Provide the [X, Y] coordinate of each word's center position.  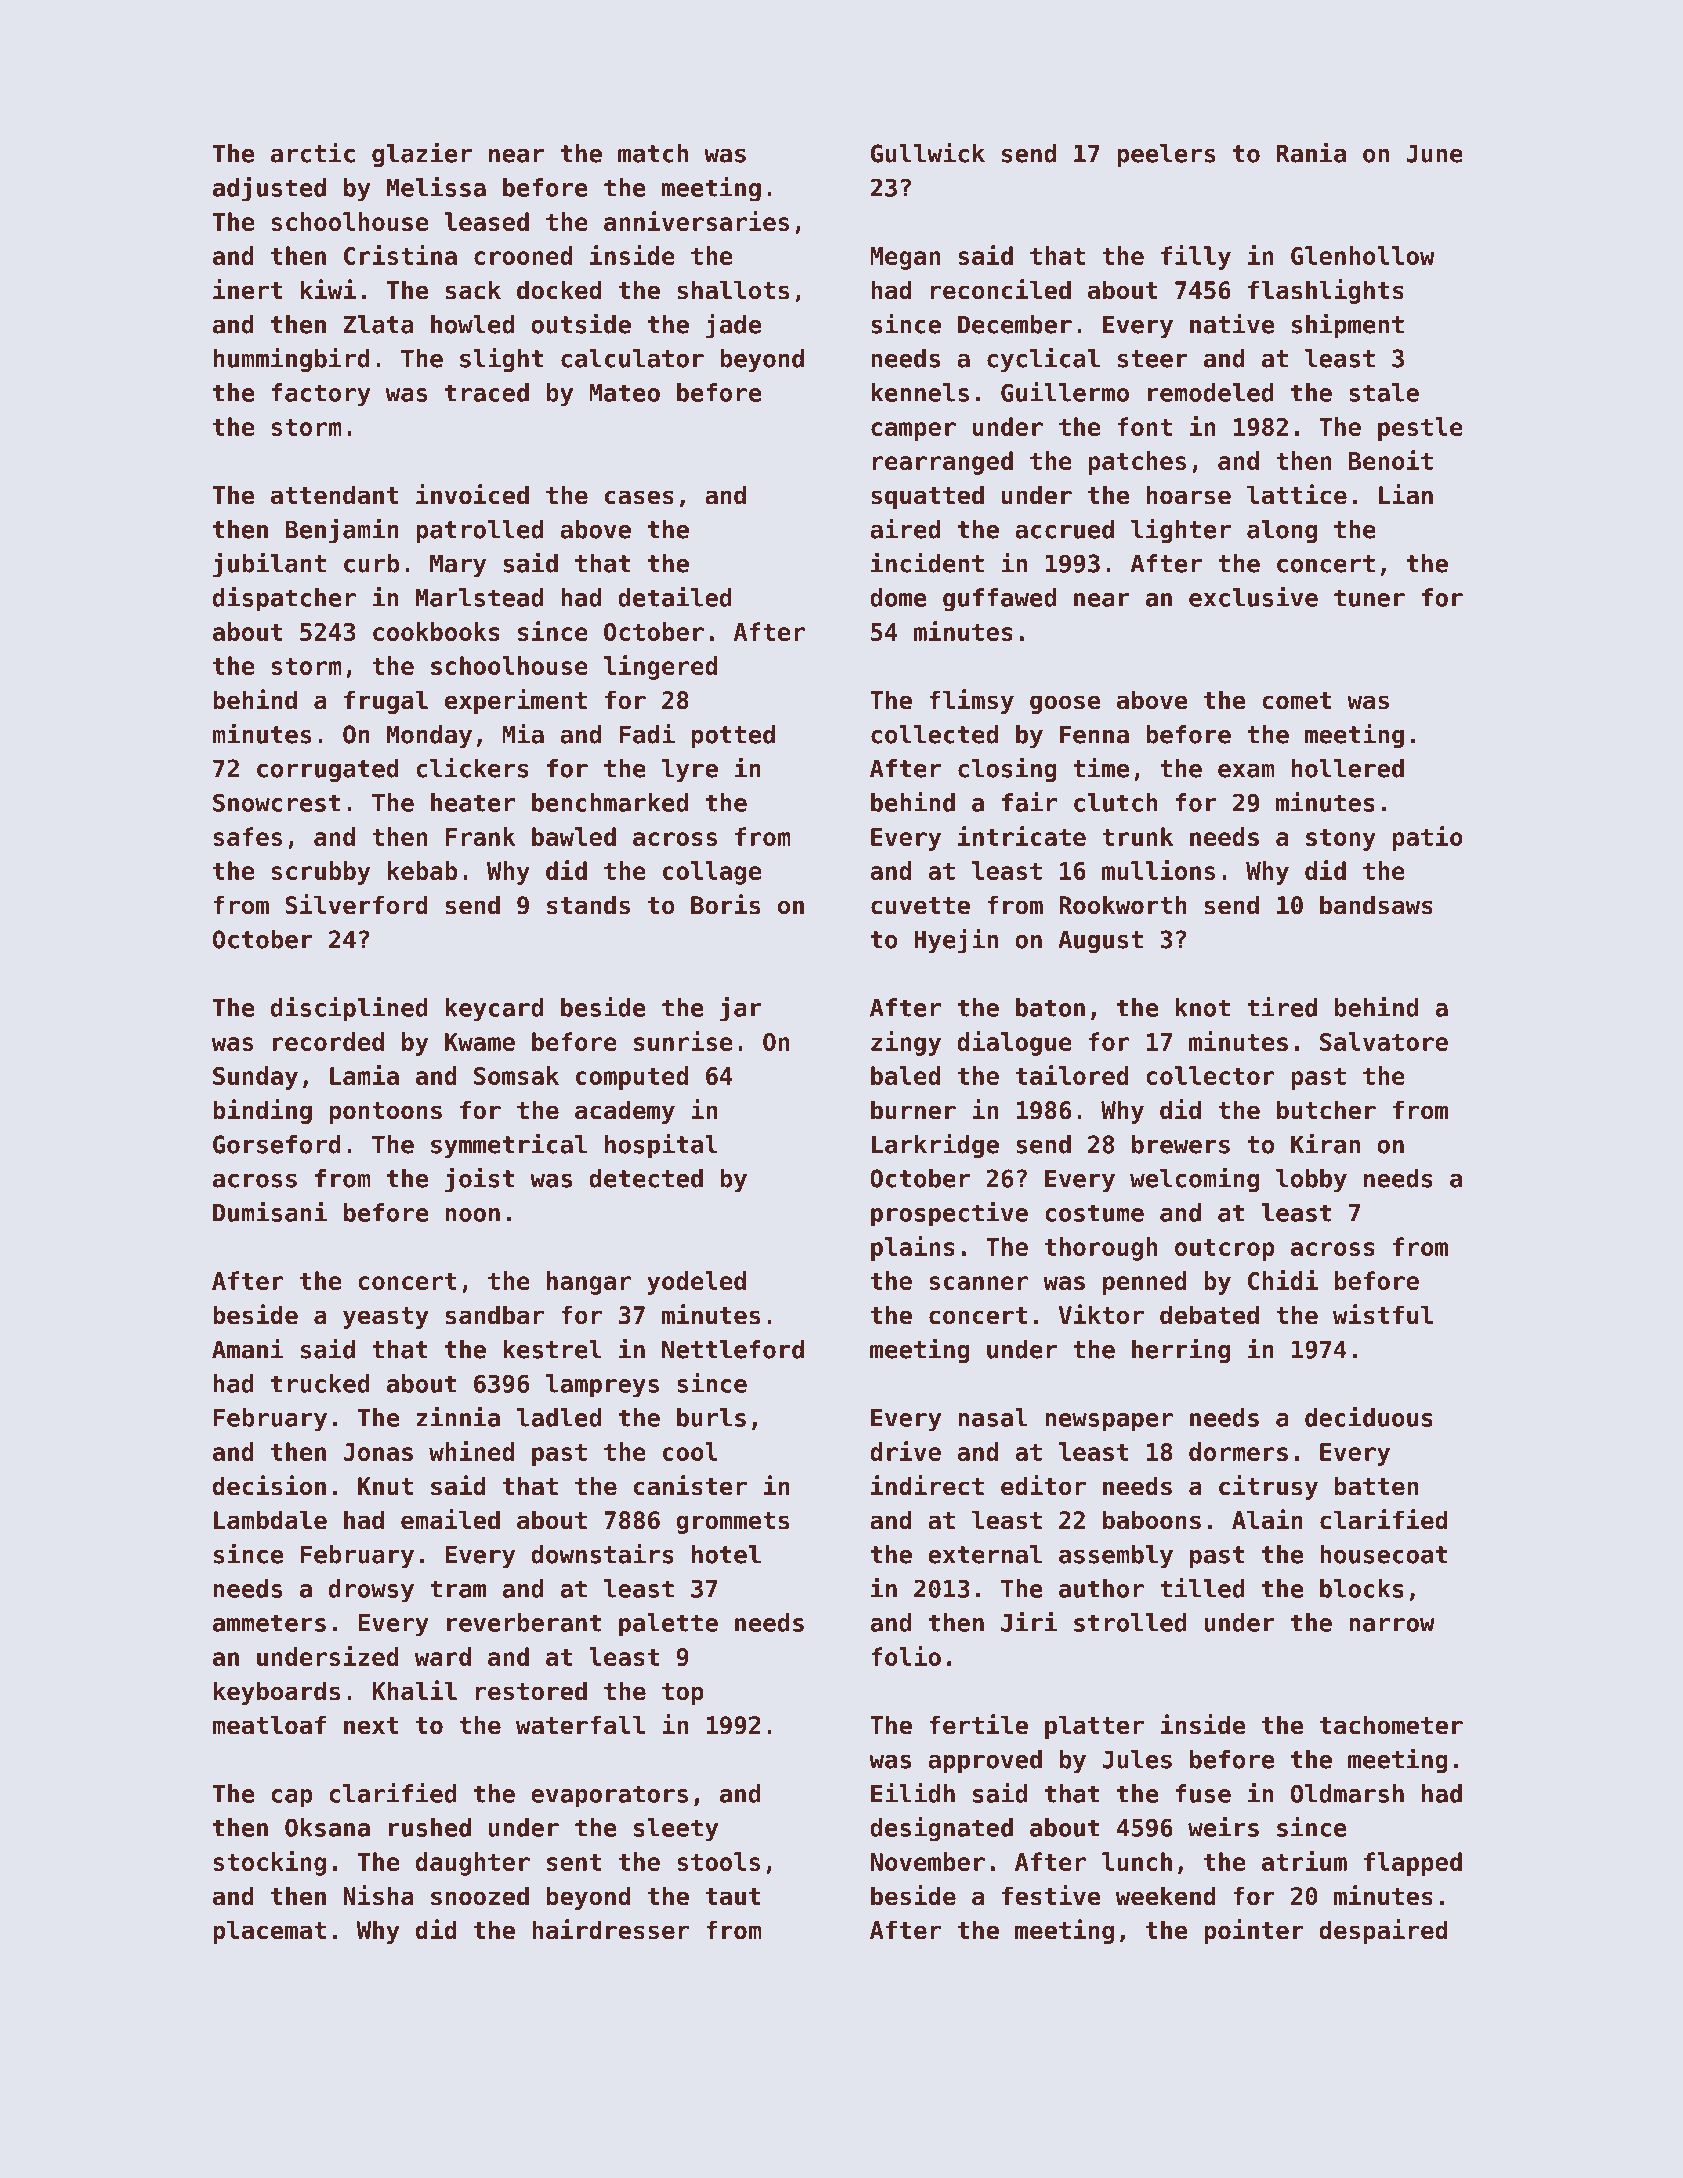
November [928, 1861]
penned [1145, 1283]
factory [321, 395]
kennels [920, 392]
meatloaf [269, 1725]
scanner [978, 1283]
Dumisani [270, 1212]
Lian [1406, 494]
